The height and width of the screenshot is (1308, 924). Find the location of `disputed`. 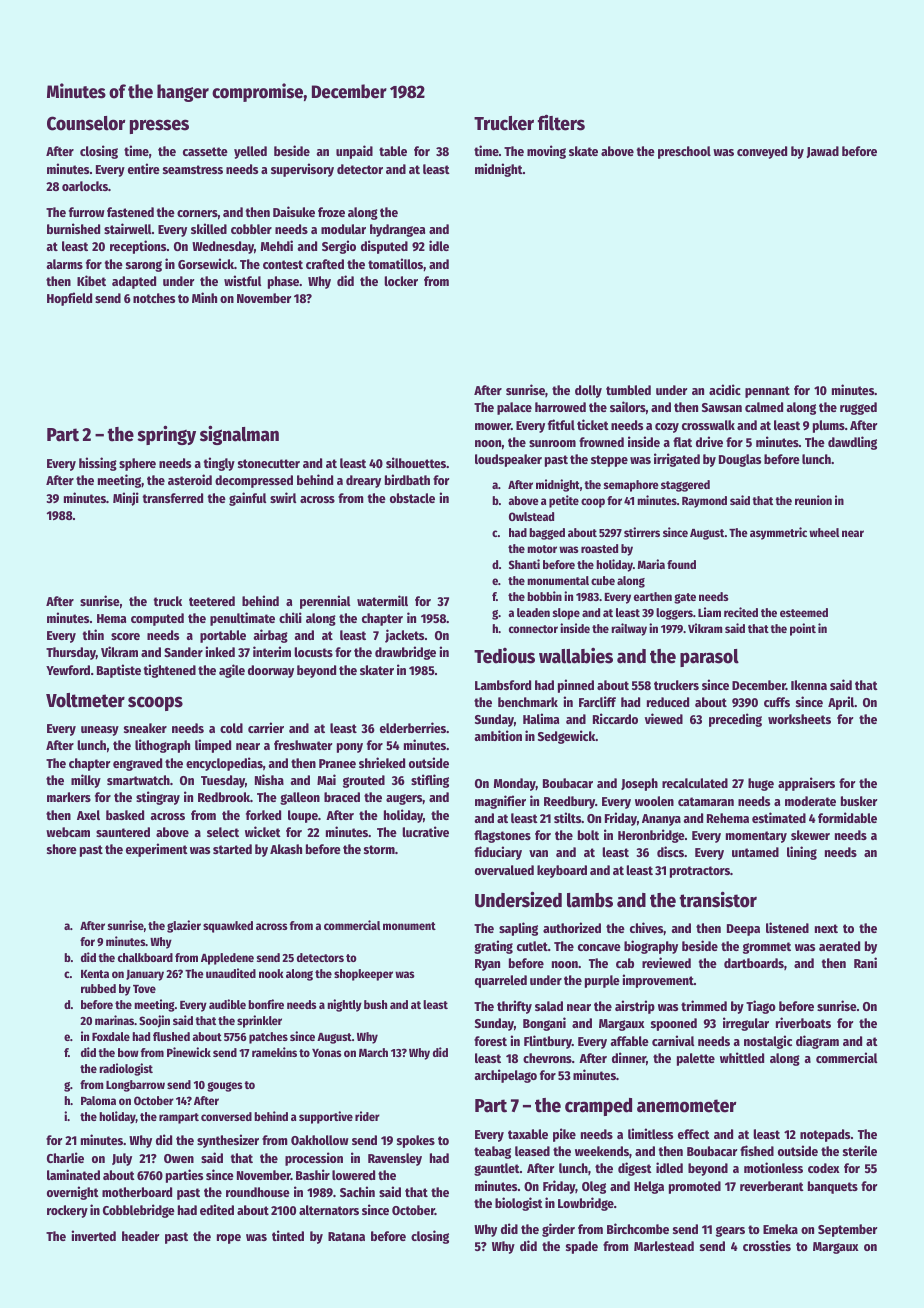

disputed is located at coordinates (384, 247).
